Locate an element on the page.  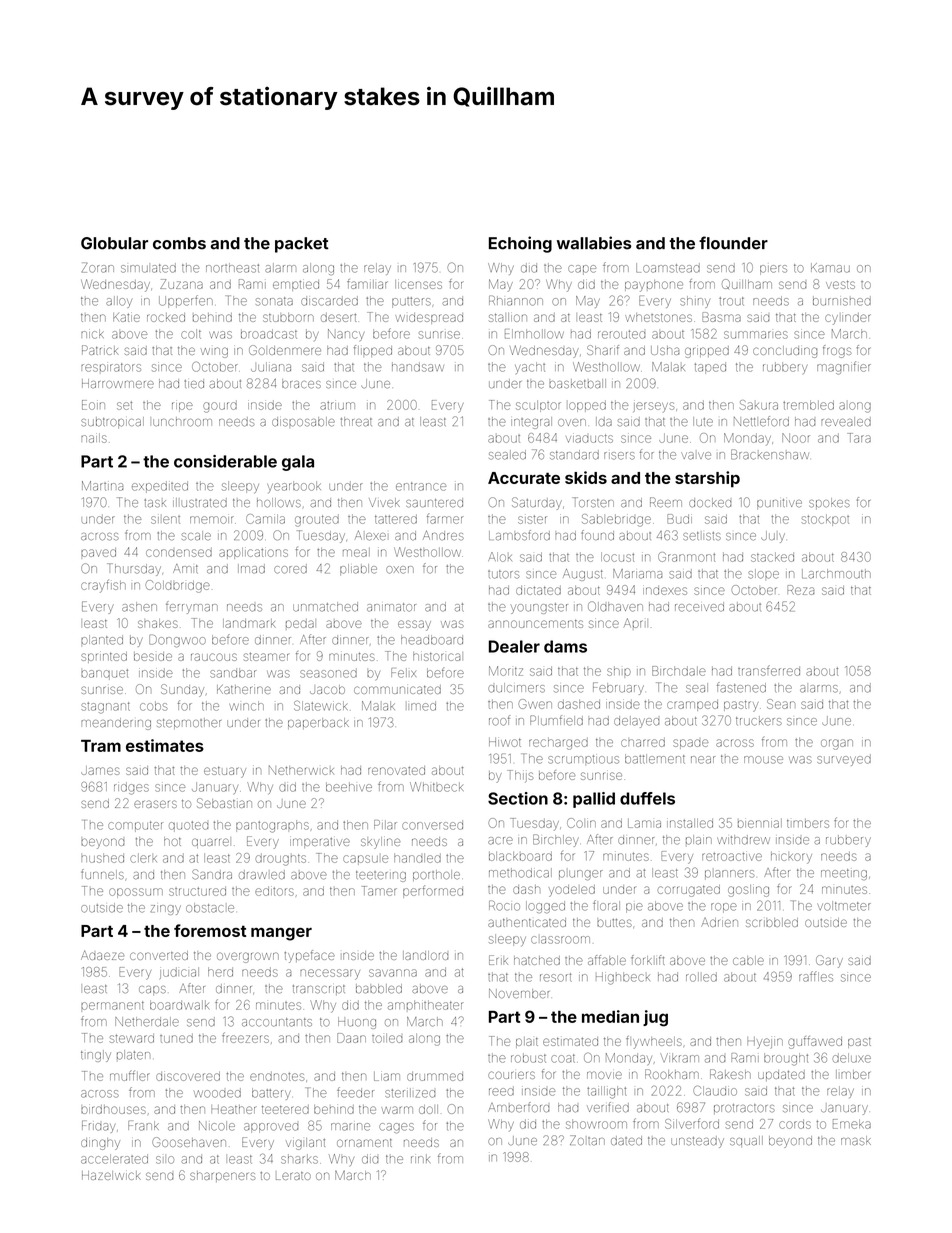
yacht is located at coordinates (530, 368).
